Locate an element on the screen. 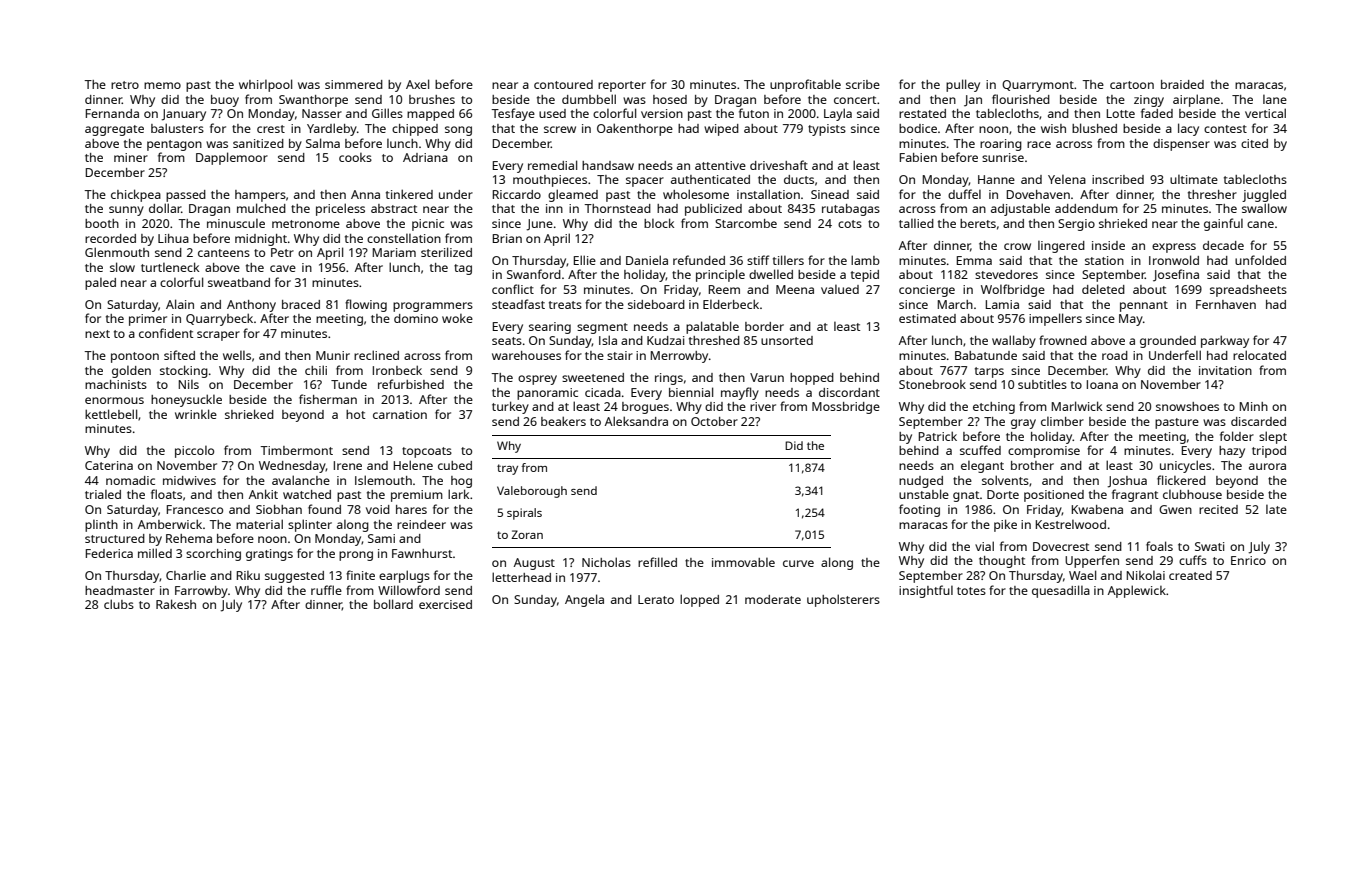 The height and width of the screenshot is (887, 1372). rings is located at coordinates (669, 379).
